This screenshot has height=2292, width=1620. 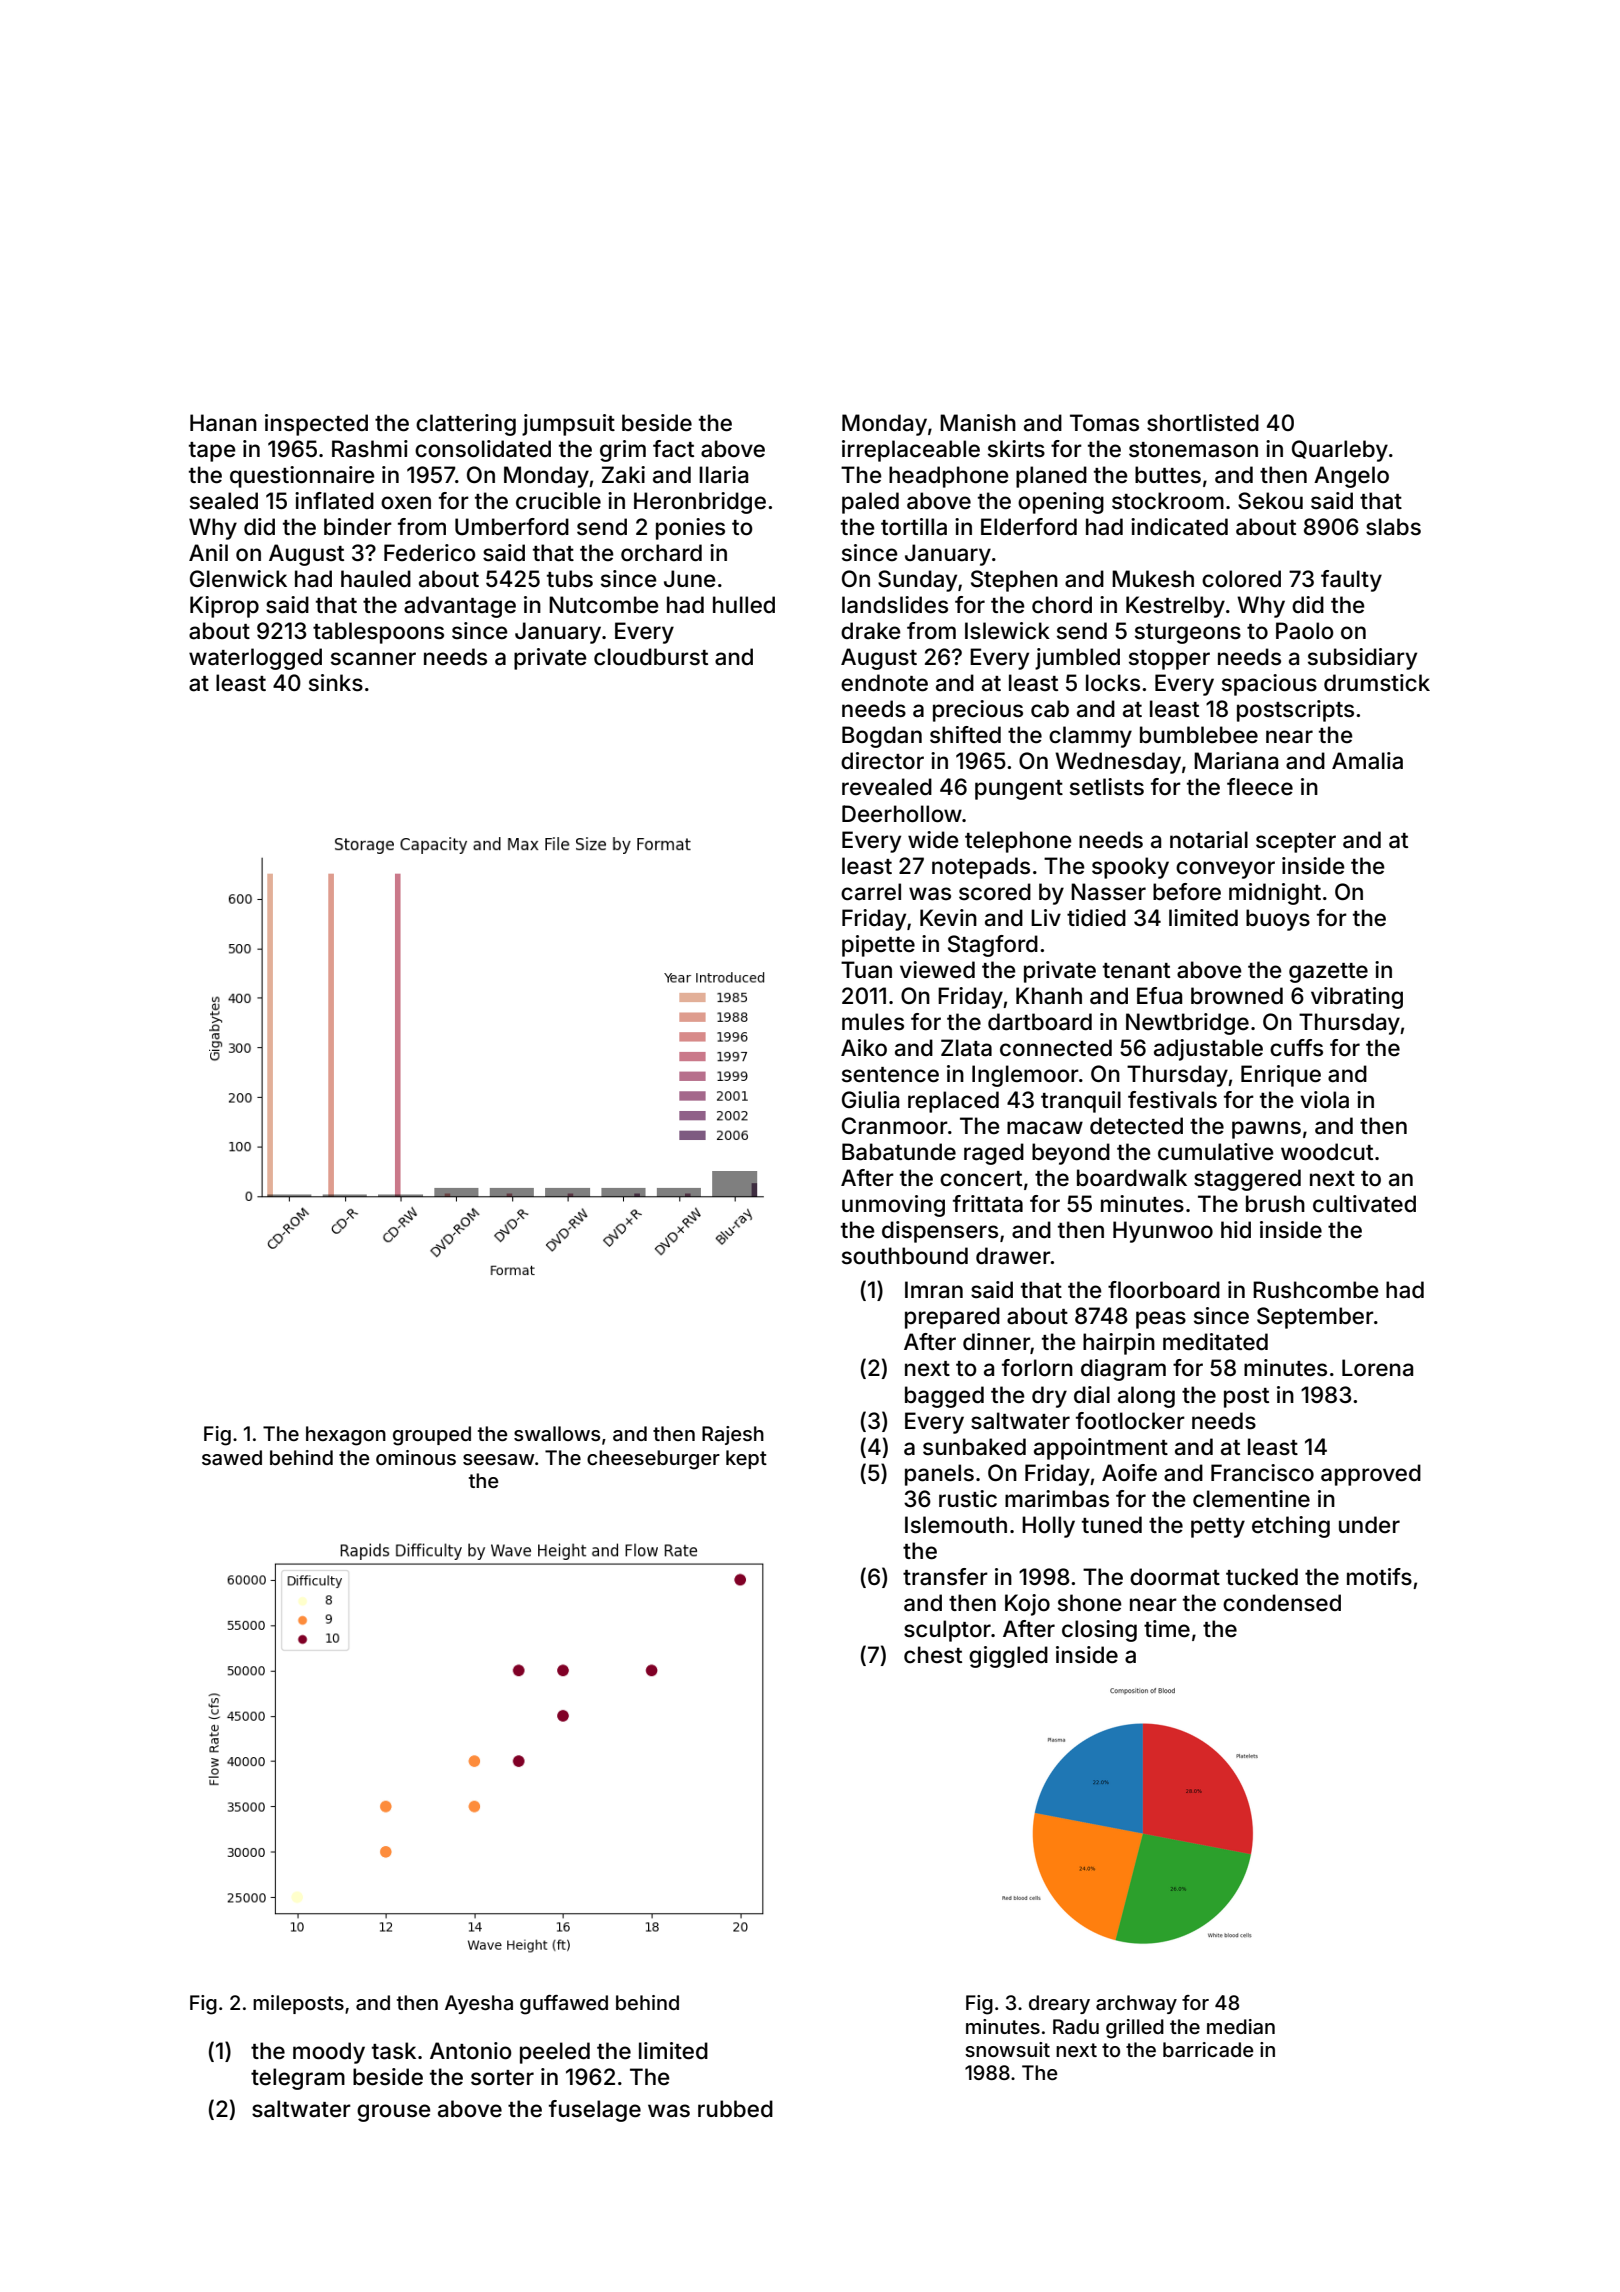 I want to click on Ayesha, so click(x=479, y=2004).
